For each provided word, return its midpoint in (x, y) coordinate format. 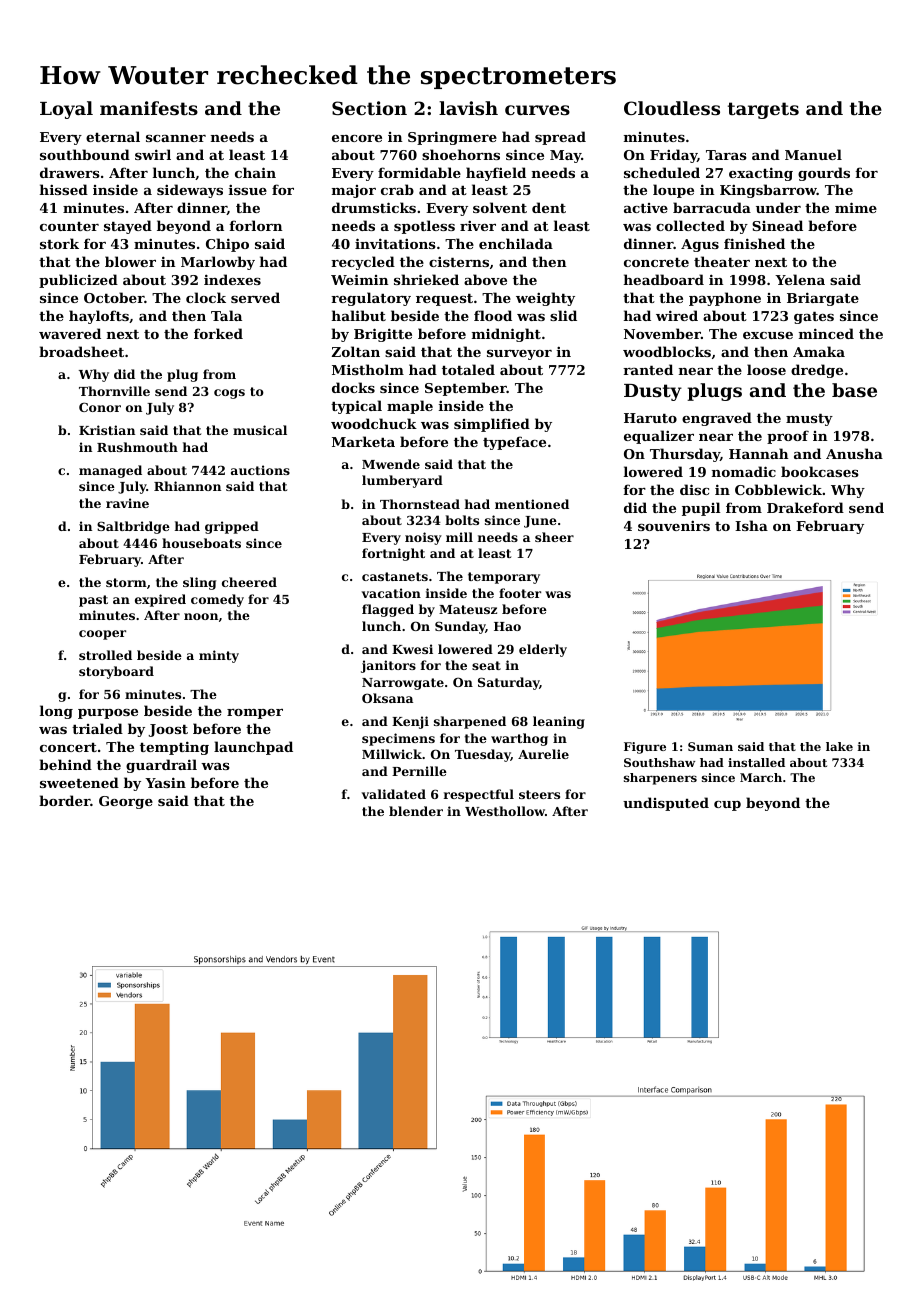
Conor (100, 407)
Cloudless (672, 108)
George (126, 802)
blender (416, 811)
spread (560, 138)
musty (809, 420)
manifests (149, 108)
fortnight (393, 554)
